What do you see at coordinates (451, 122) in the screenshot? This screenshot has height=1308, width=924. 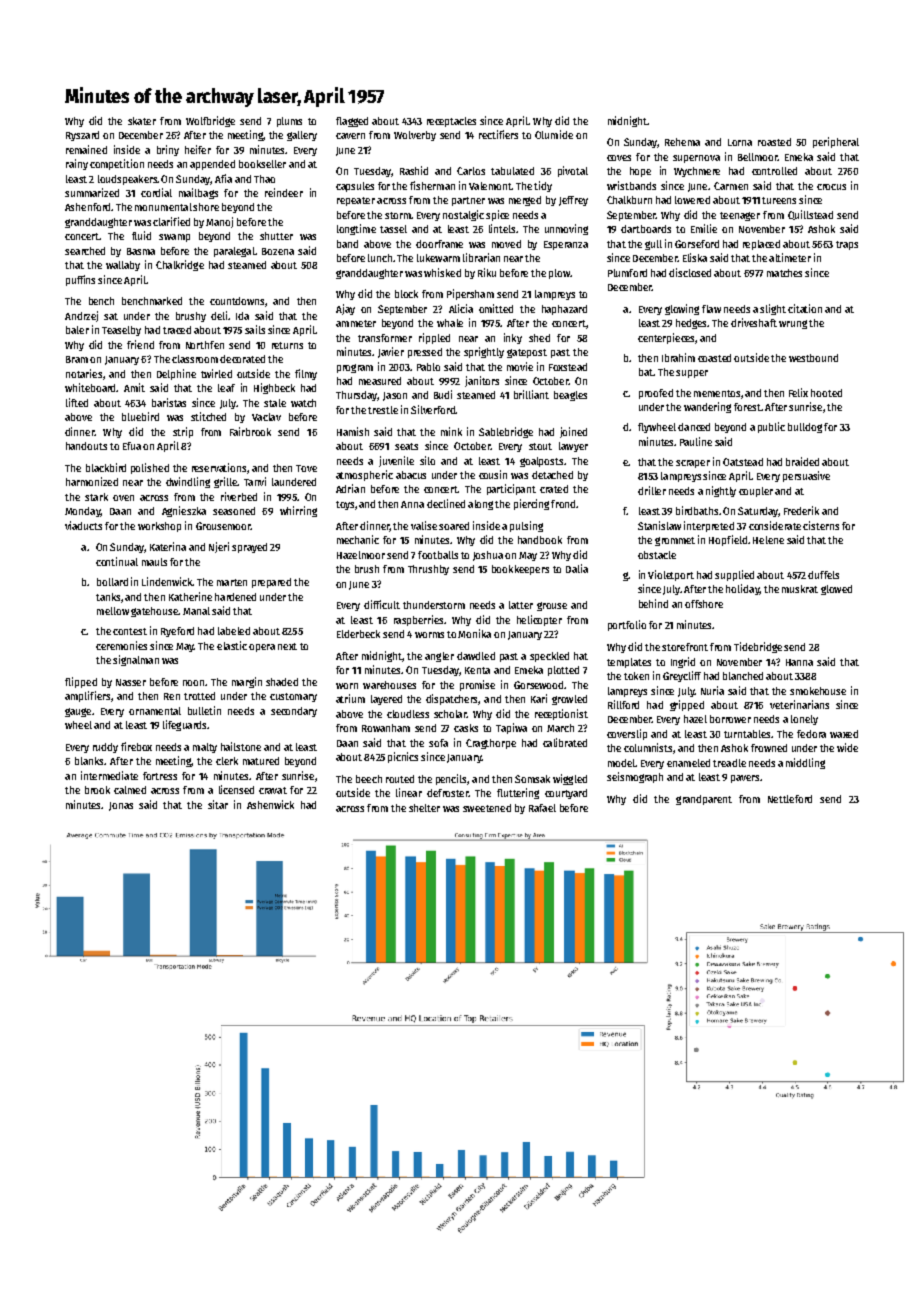 I see `receptacles` at bounding box center [451, 122].
